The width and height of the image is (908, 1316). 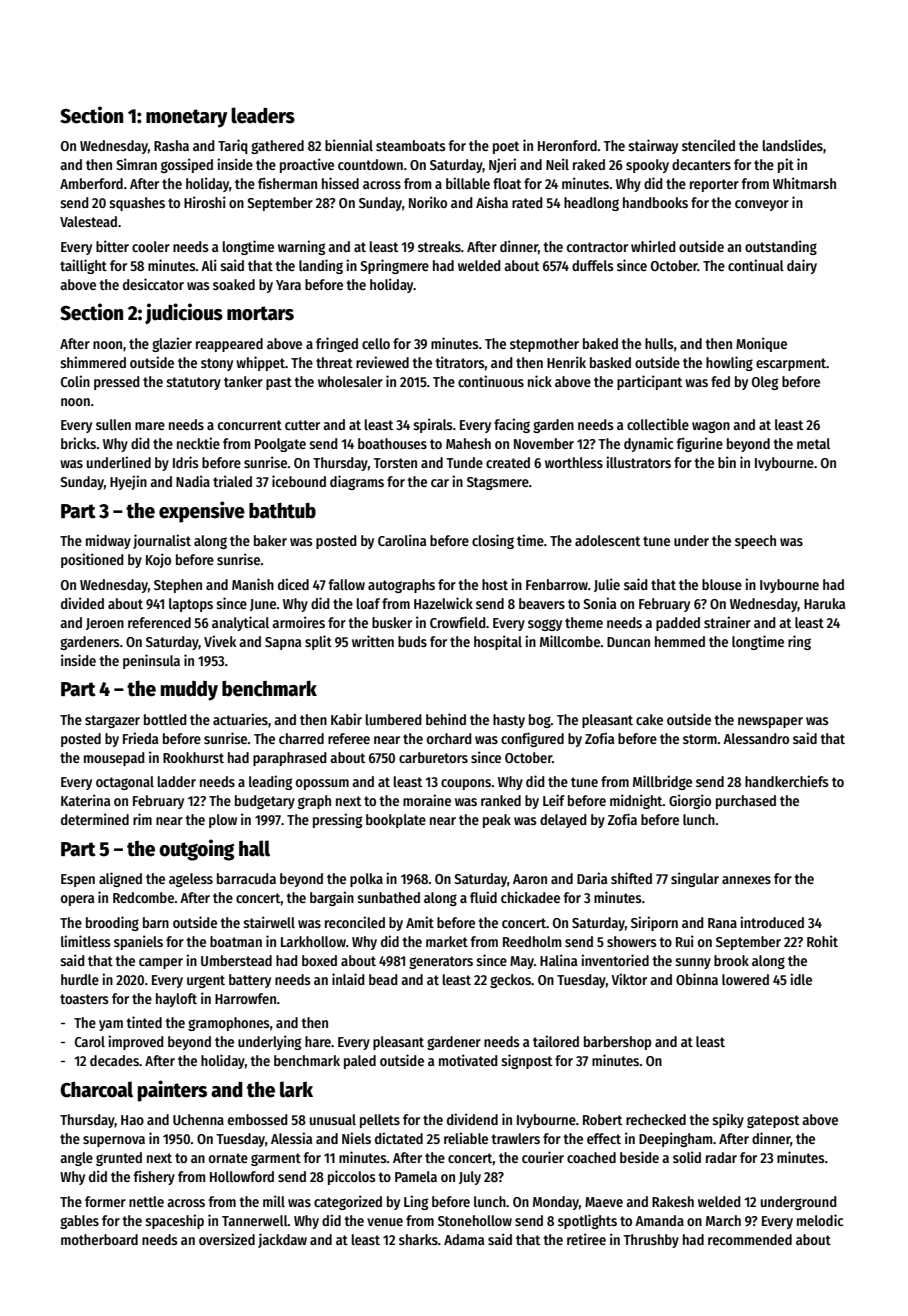 I want to click on unusual, so click(x=333, y=1119).
